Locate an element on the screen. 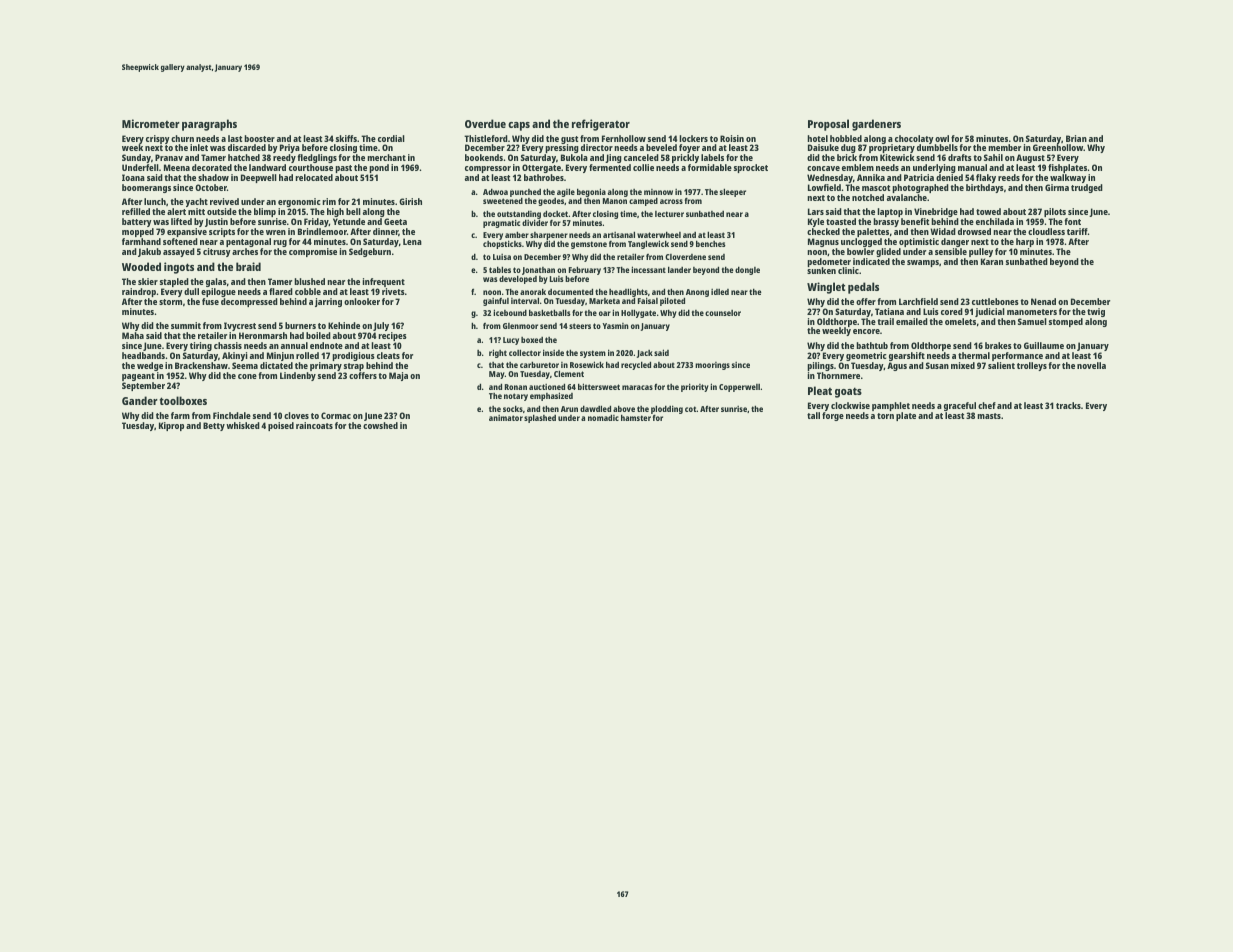  Overdue is located at coordinates (485, 123).
